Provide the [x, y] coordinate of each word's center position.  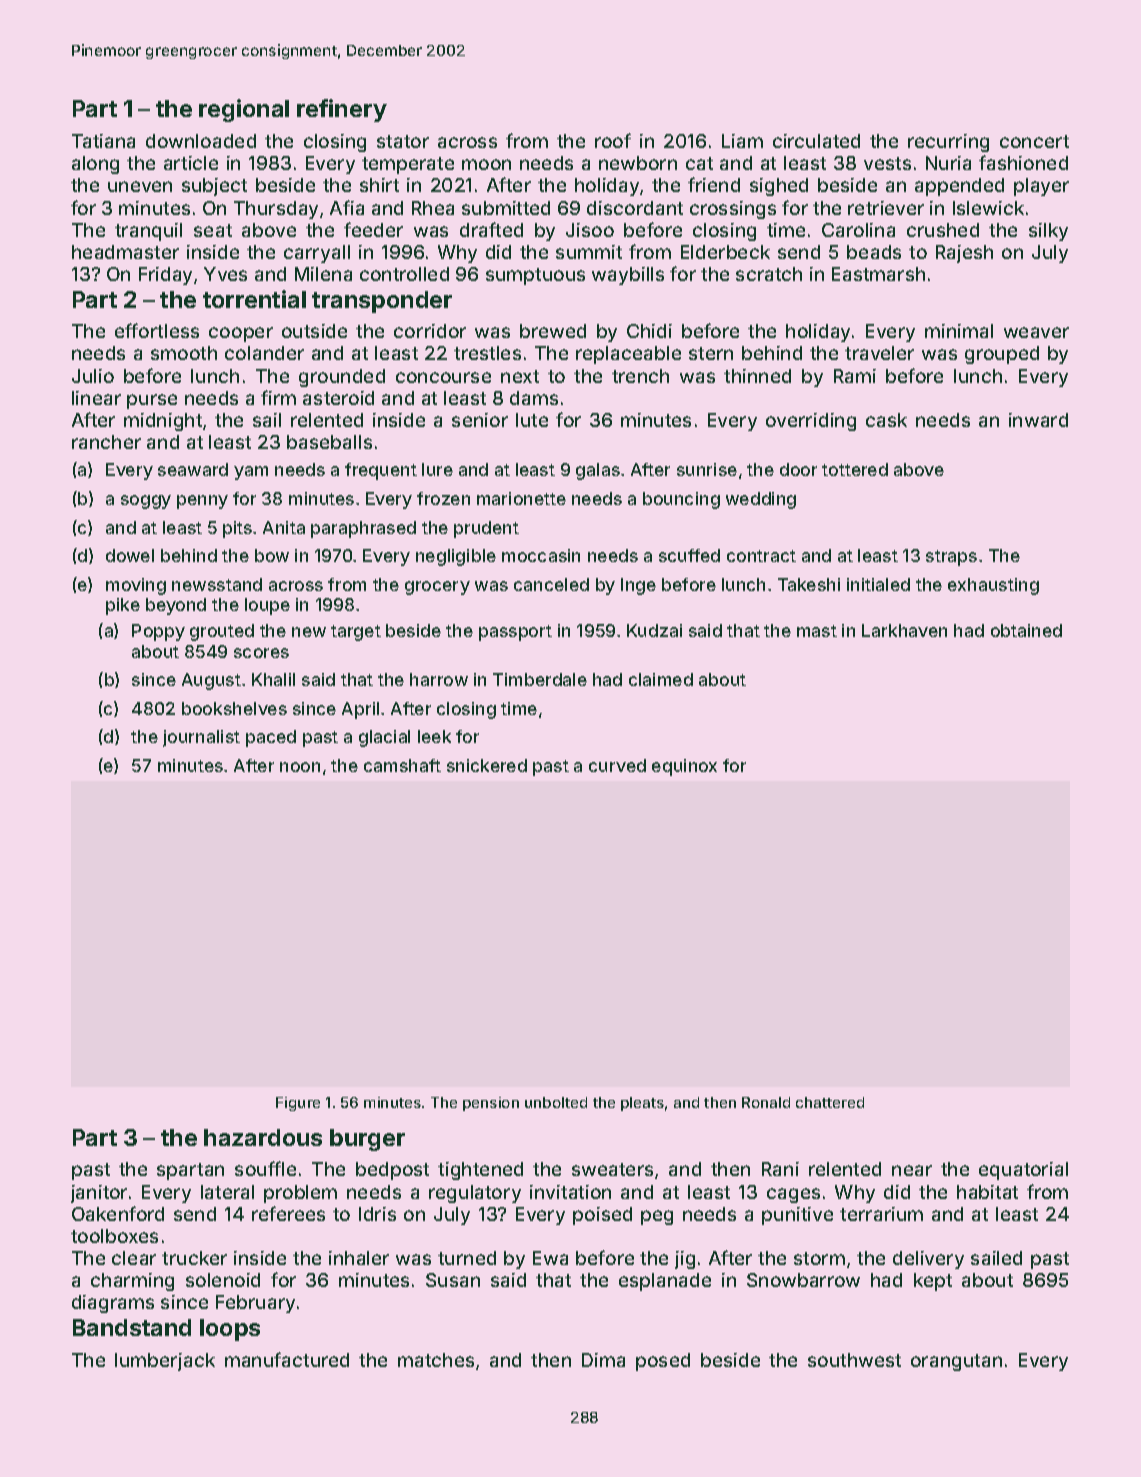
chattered [830, 1102]
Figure [298, 1104]
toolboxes [114, 1236]
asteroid [338, 398]
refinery [342, 110]
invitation [570, 1192]
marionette [521, 498]
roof [613, 140]
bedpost [392, 1171]
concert [1034, 141]
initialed [878, 584]
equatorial [1023, 1171]
